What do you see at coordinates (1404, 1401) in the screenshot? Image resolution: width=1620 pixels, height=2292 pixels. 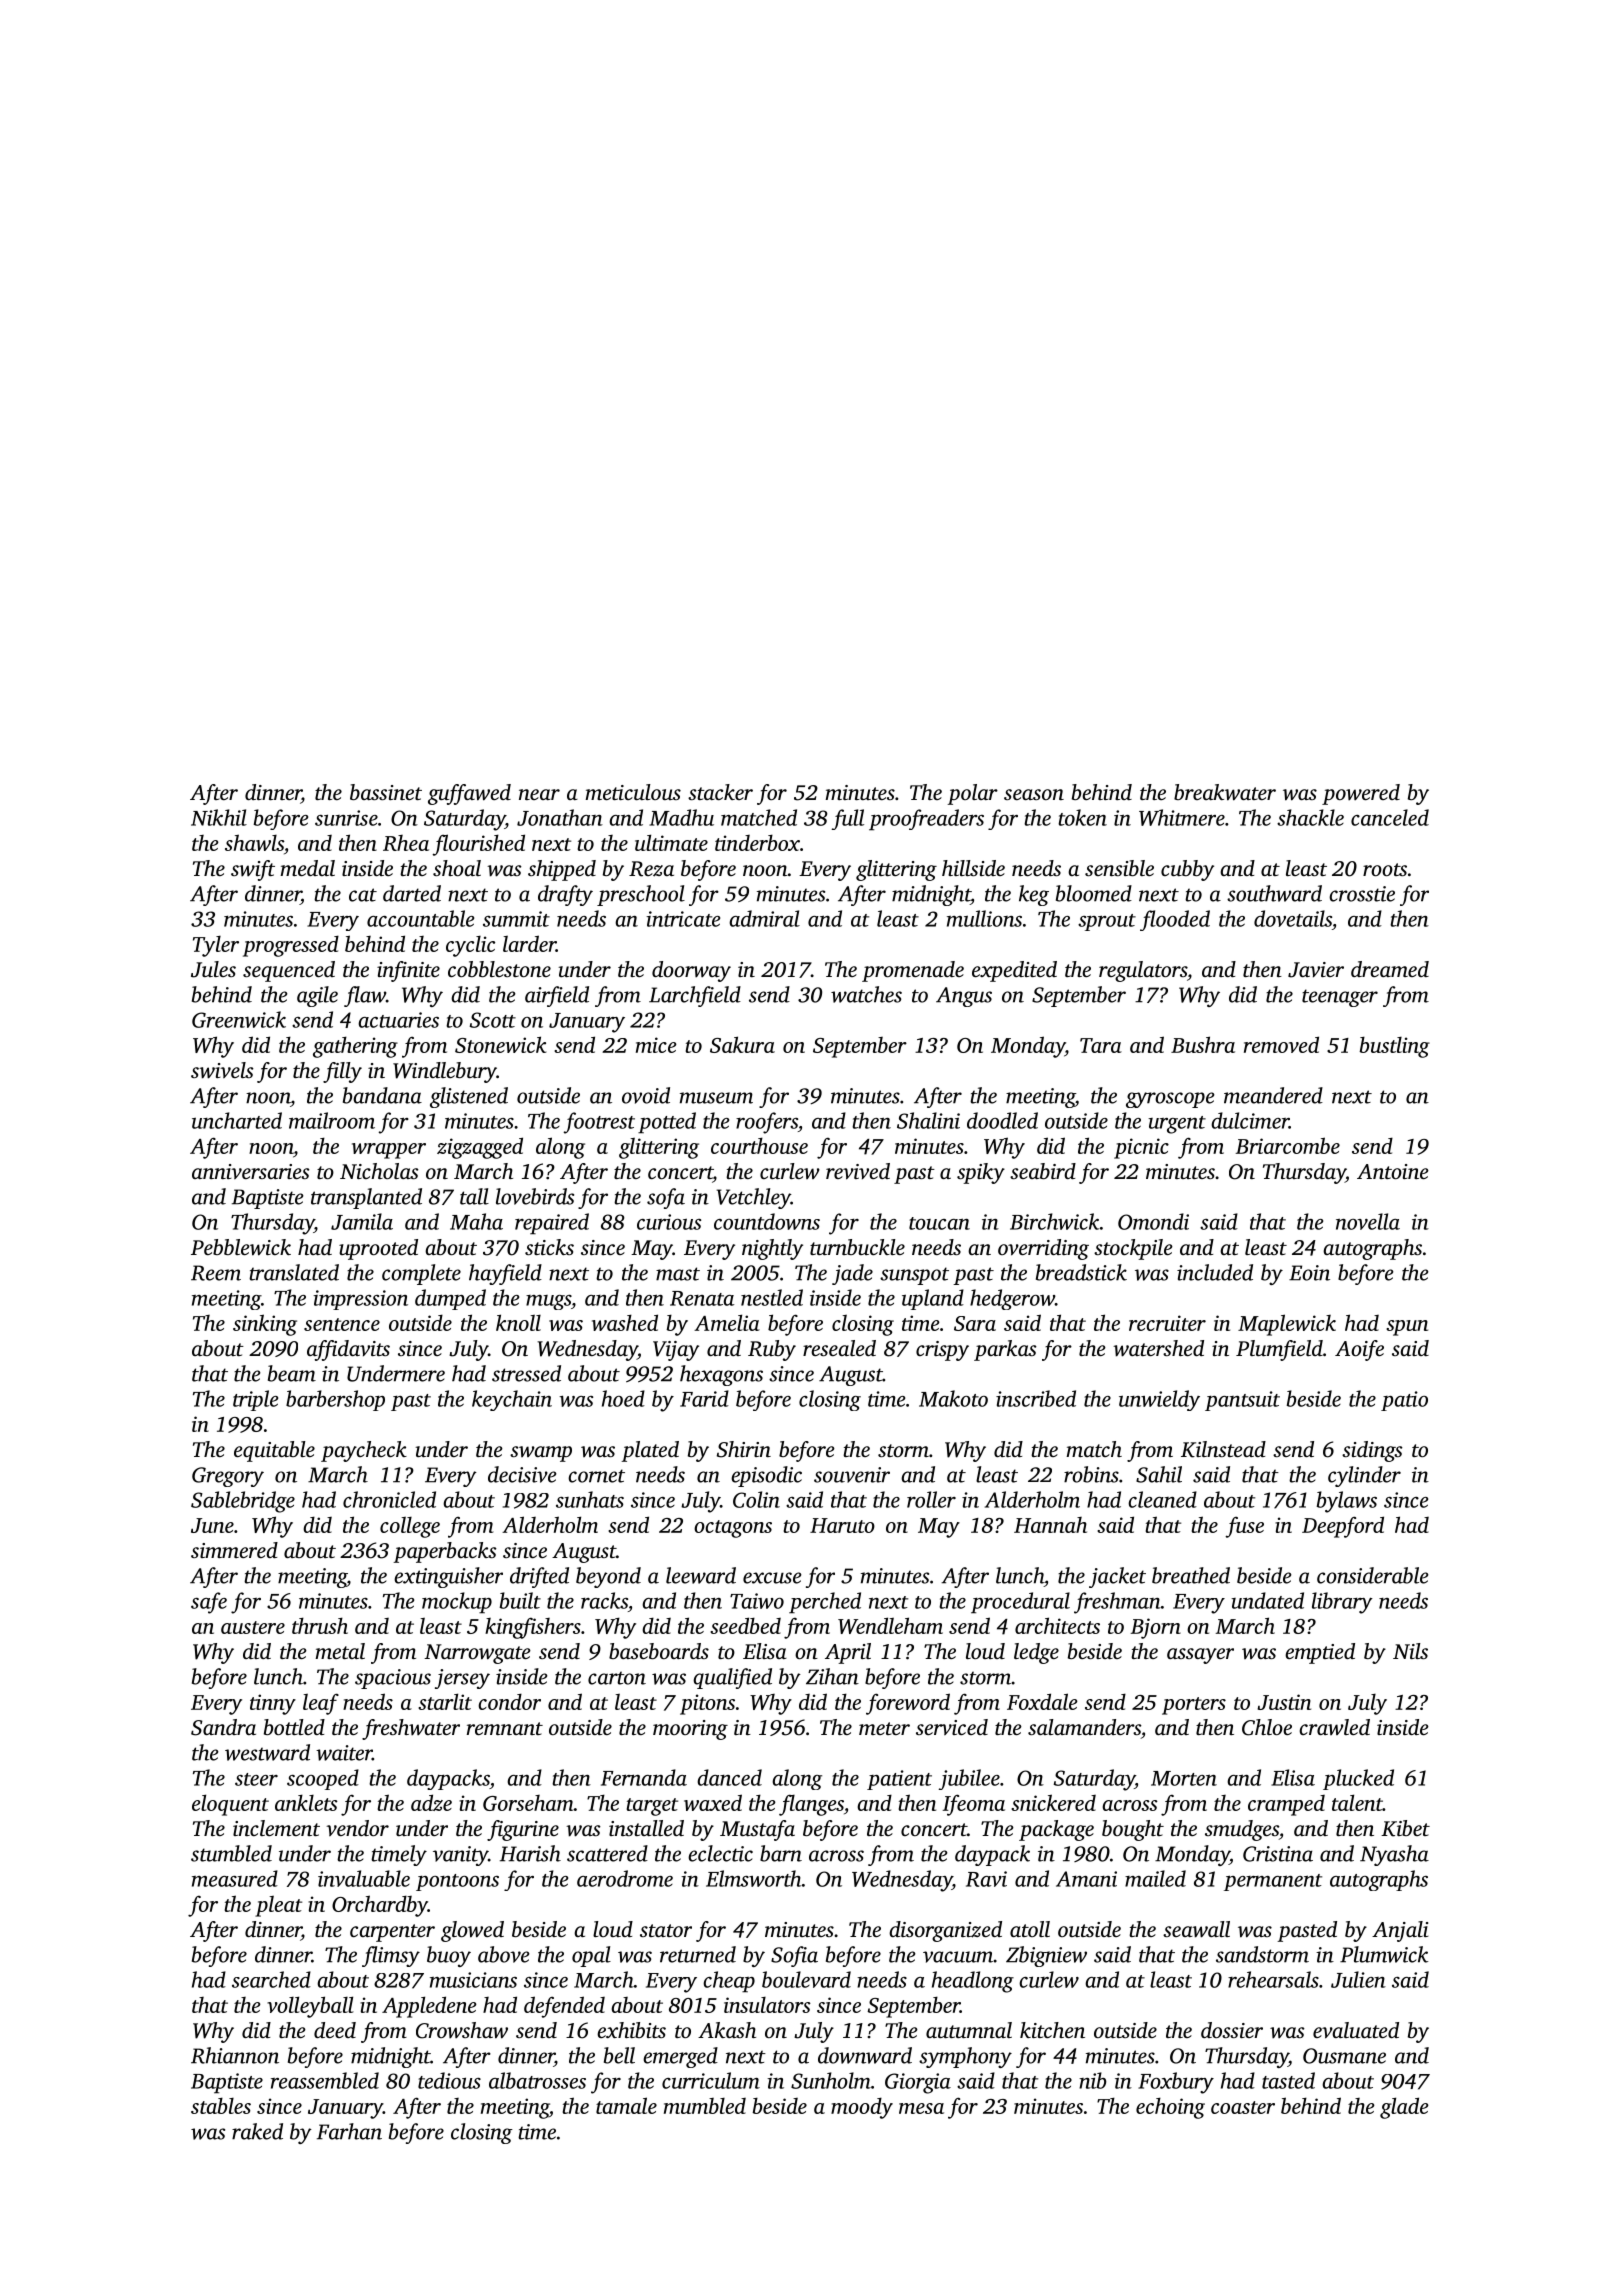 I see `patio` at bounding box center [1404, 1401].
